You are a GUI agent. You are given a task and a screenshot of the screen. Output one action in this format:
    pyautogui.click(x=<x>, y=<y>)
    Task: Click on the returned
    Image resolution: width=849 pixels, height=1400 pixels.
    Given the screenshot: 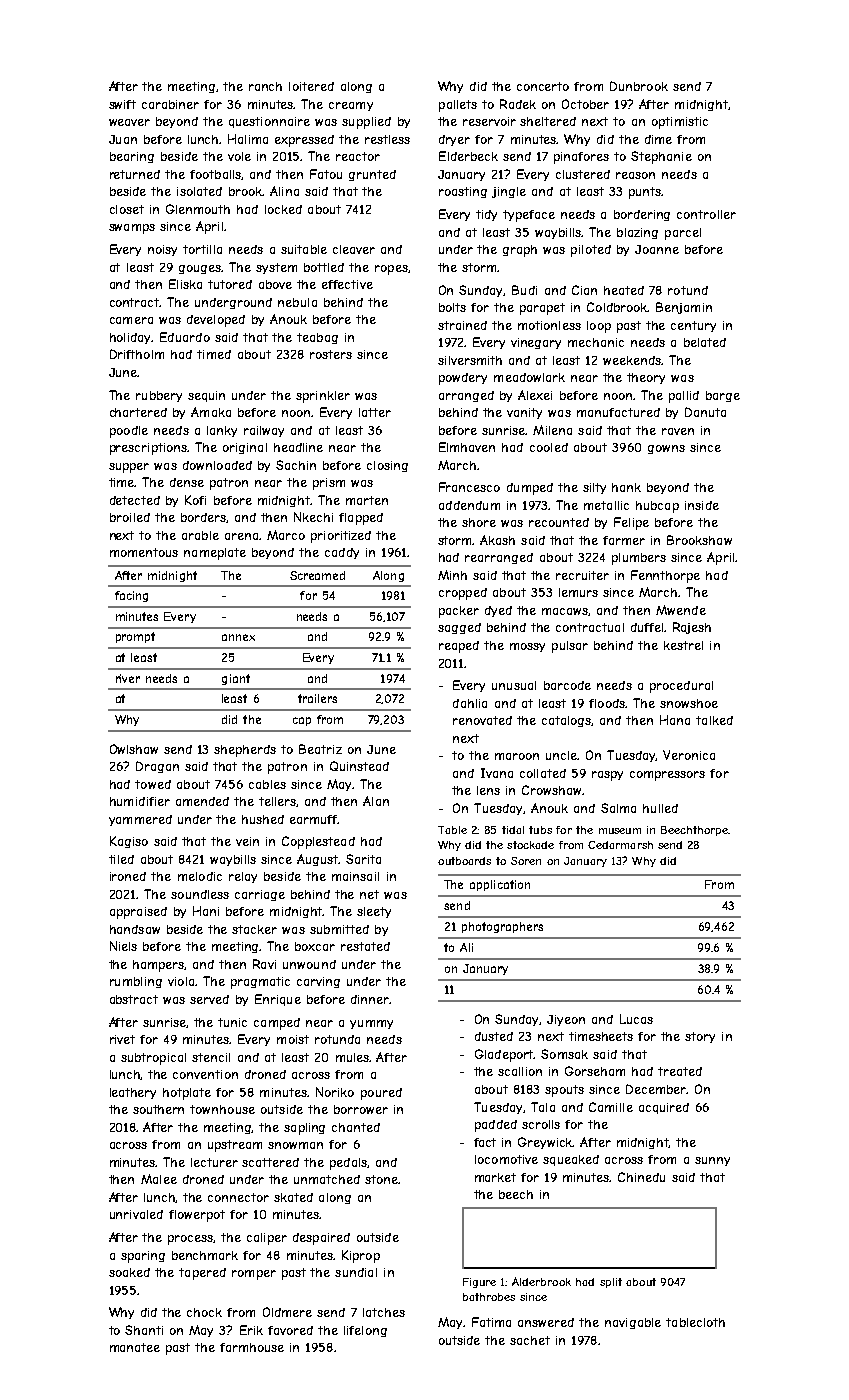 What is the action you would take?
    pyautogui.click(x=135, y=174)
